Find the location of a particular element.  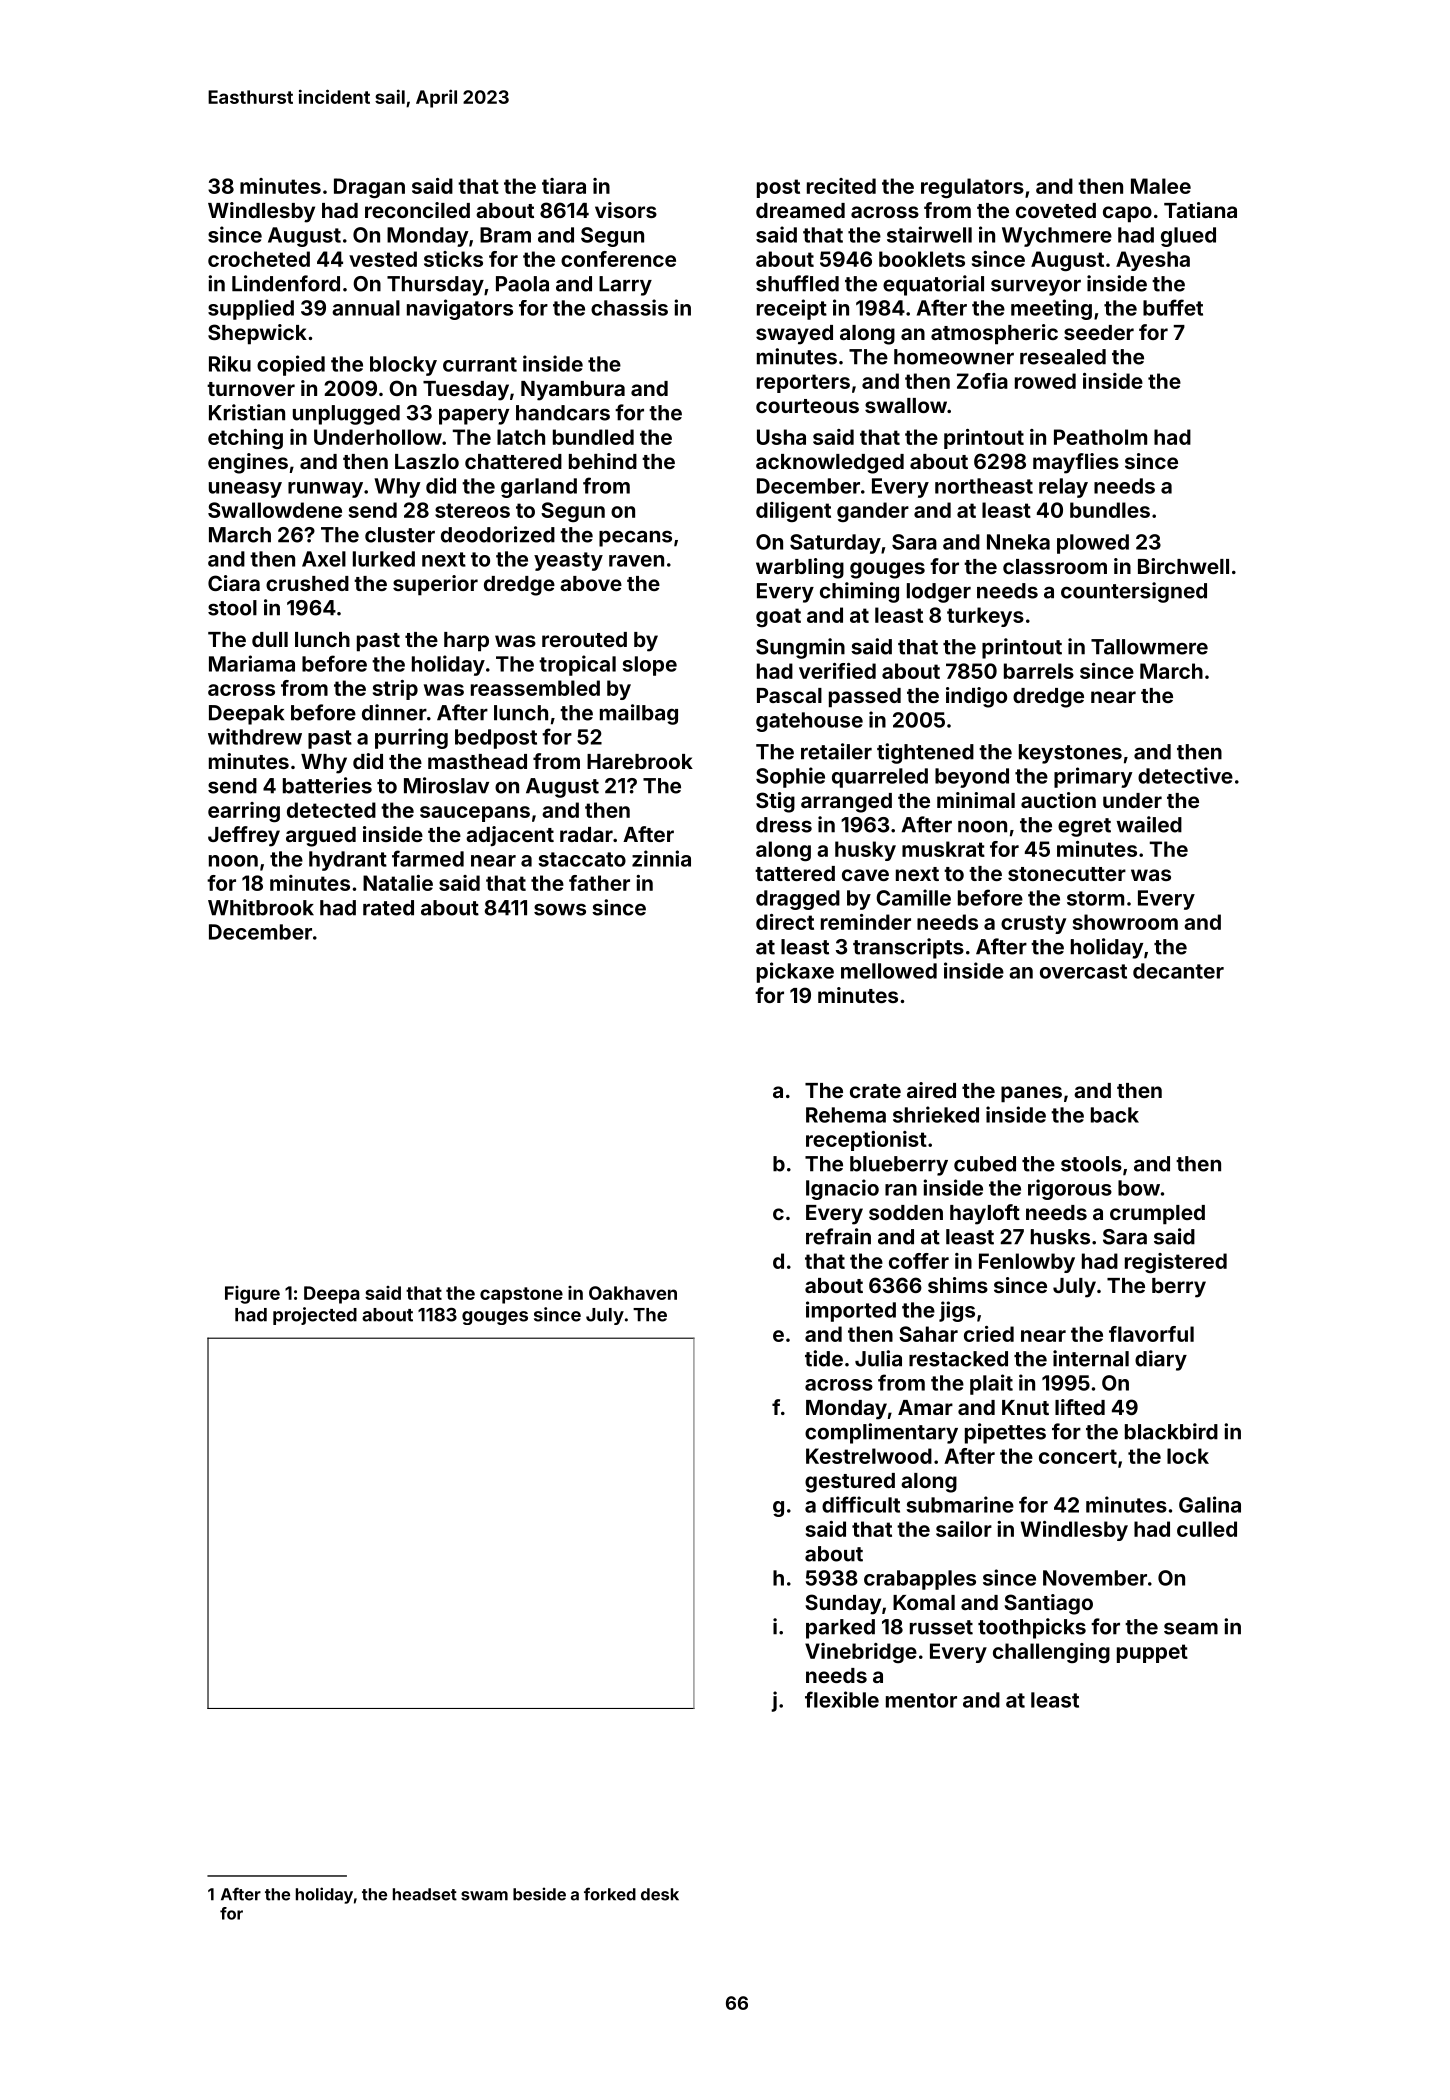

Oakhaven is located at coordinates (633, 1293).
